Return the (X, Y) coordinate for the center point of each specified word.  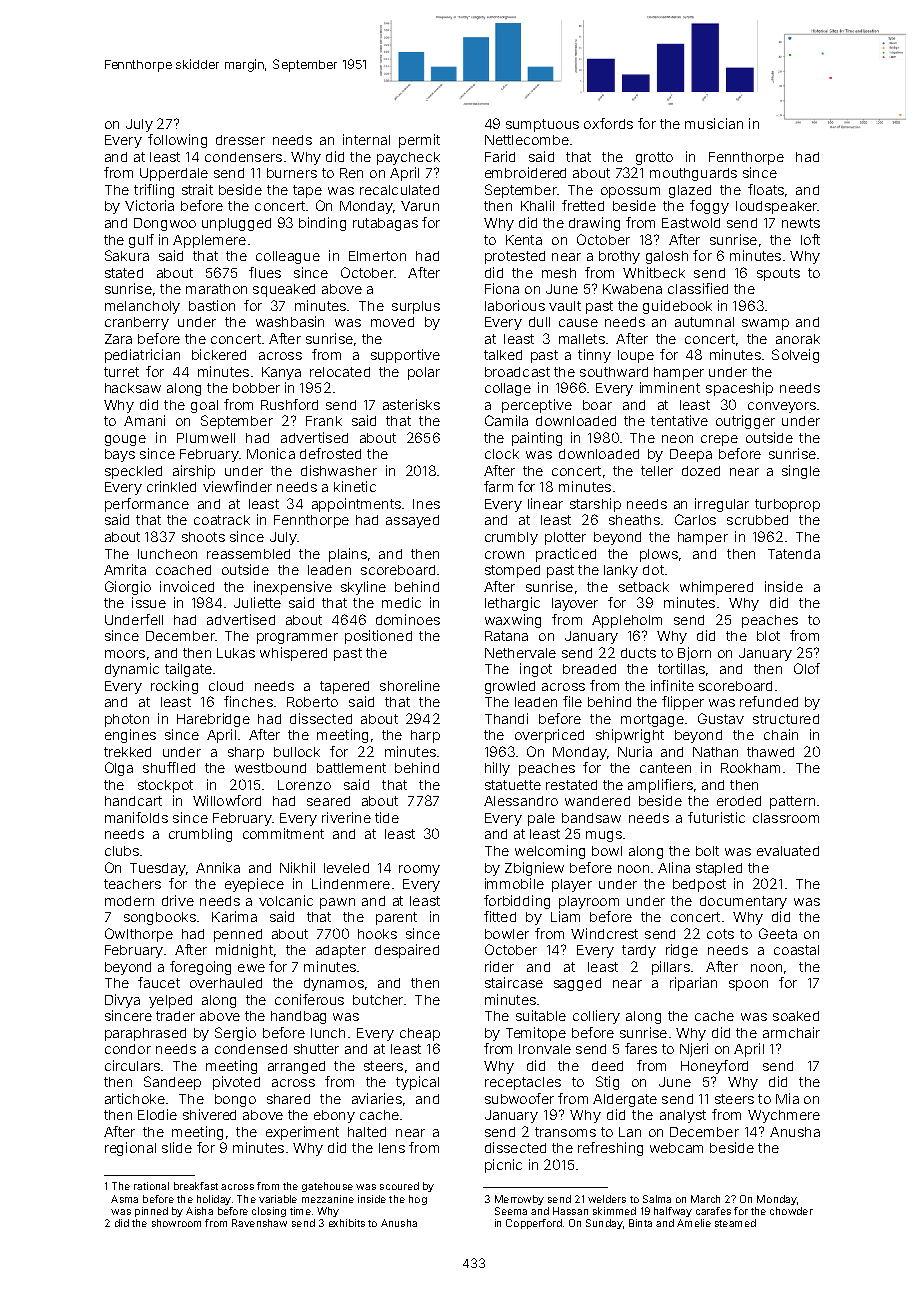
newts (801, 223)
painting (537, 439)
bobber (256, 388)
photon (127, 720)
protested (515, 257)
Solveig (795, 356)
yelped (170, 1001)
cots (720, 934)
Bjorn (694, 654)
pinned (151, 1212)
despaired (407, 951)
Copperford (534, 1224)
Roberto (312, 702)
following (177, 141)
